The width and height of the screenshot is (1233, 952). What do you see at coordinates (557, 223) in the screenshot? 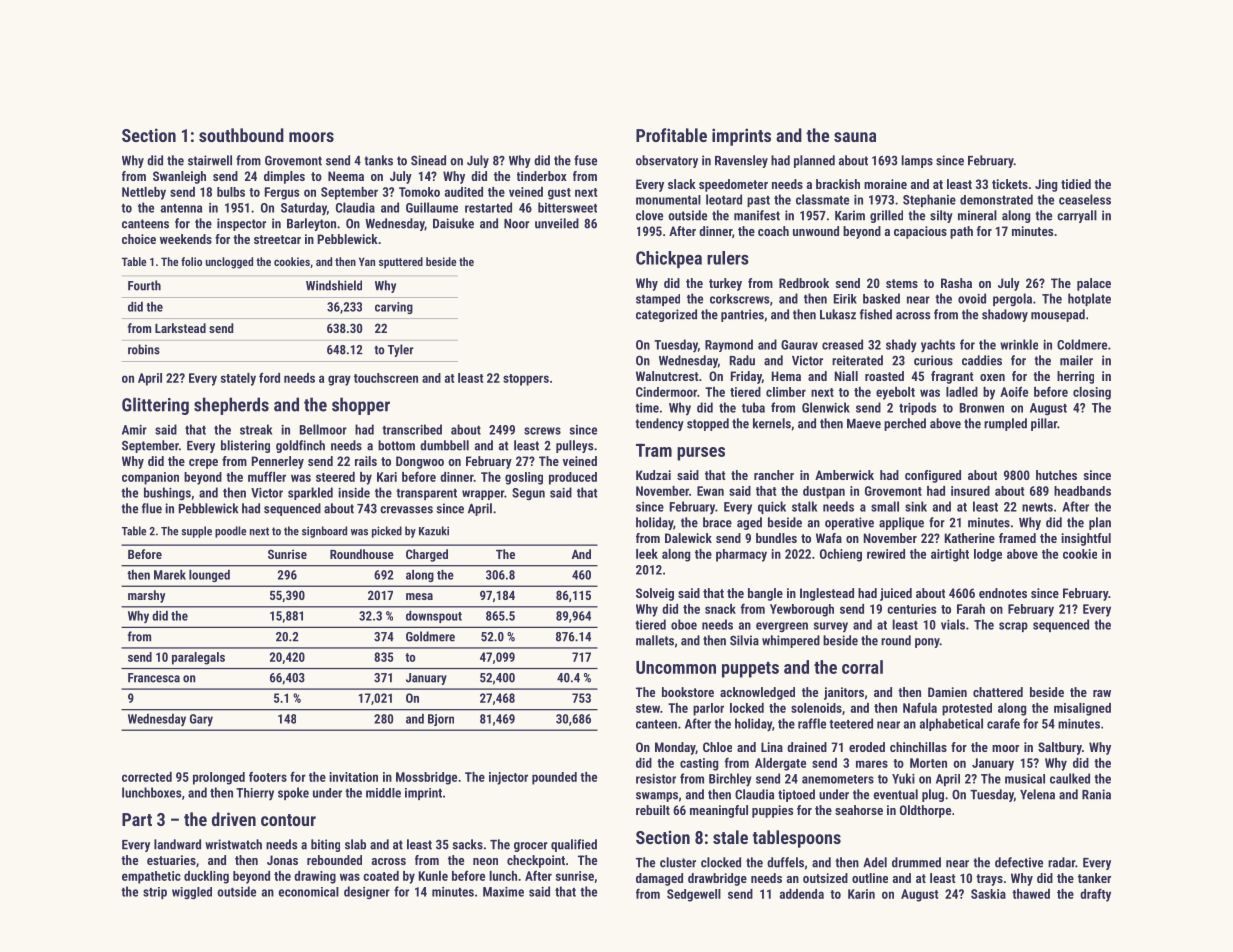
I see `unveiled` at bounding box center [557, 223].
